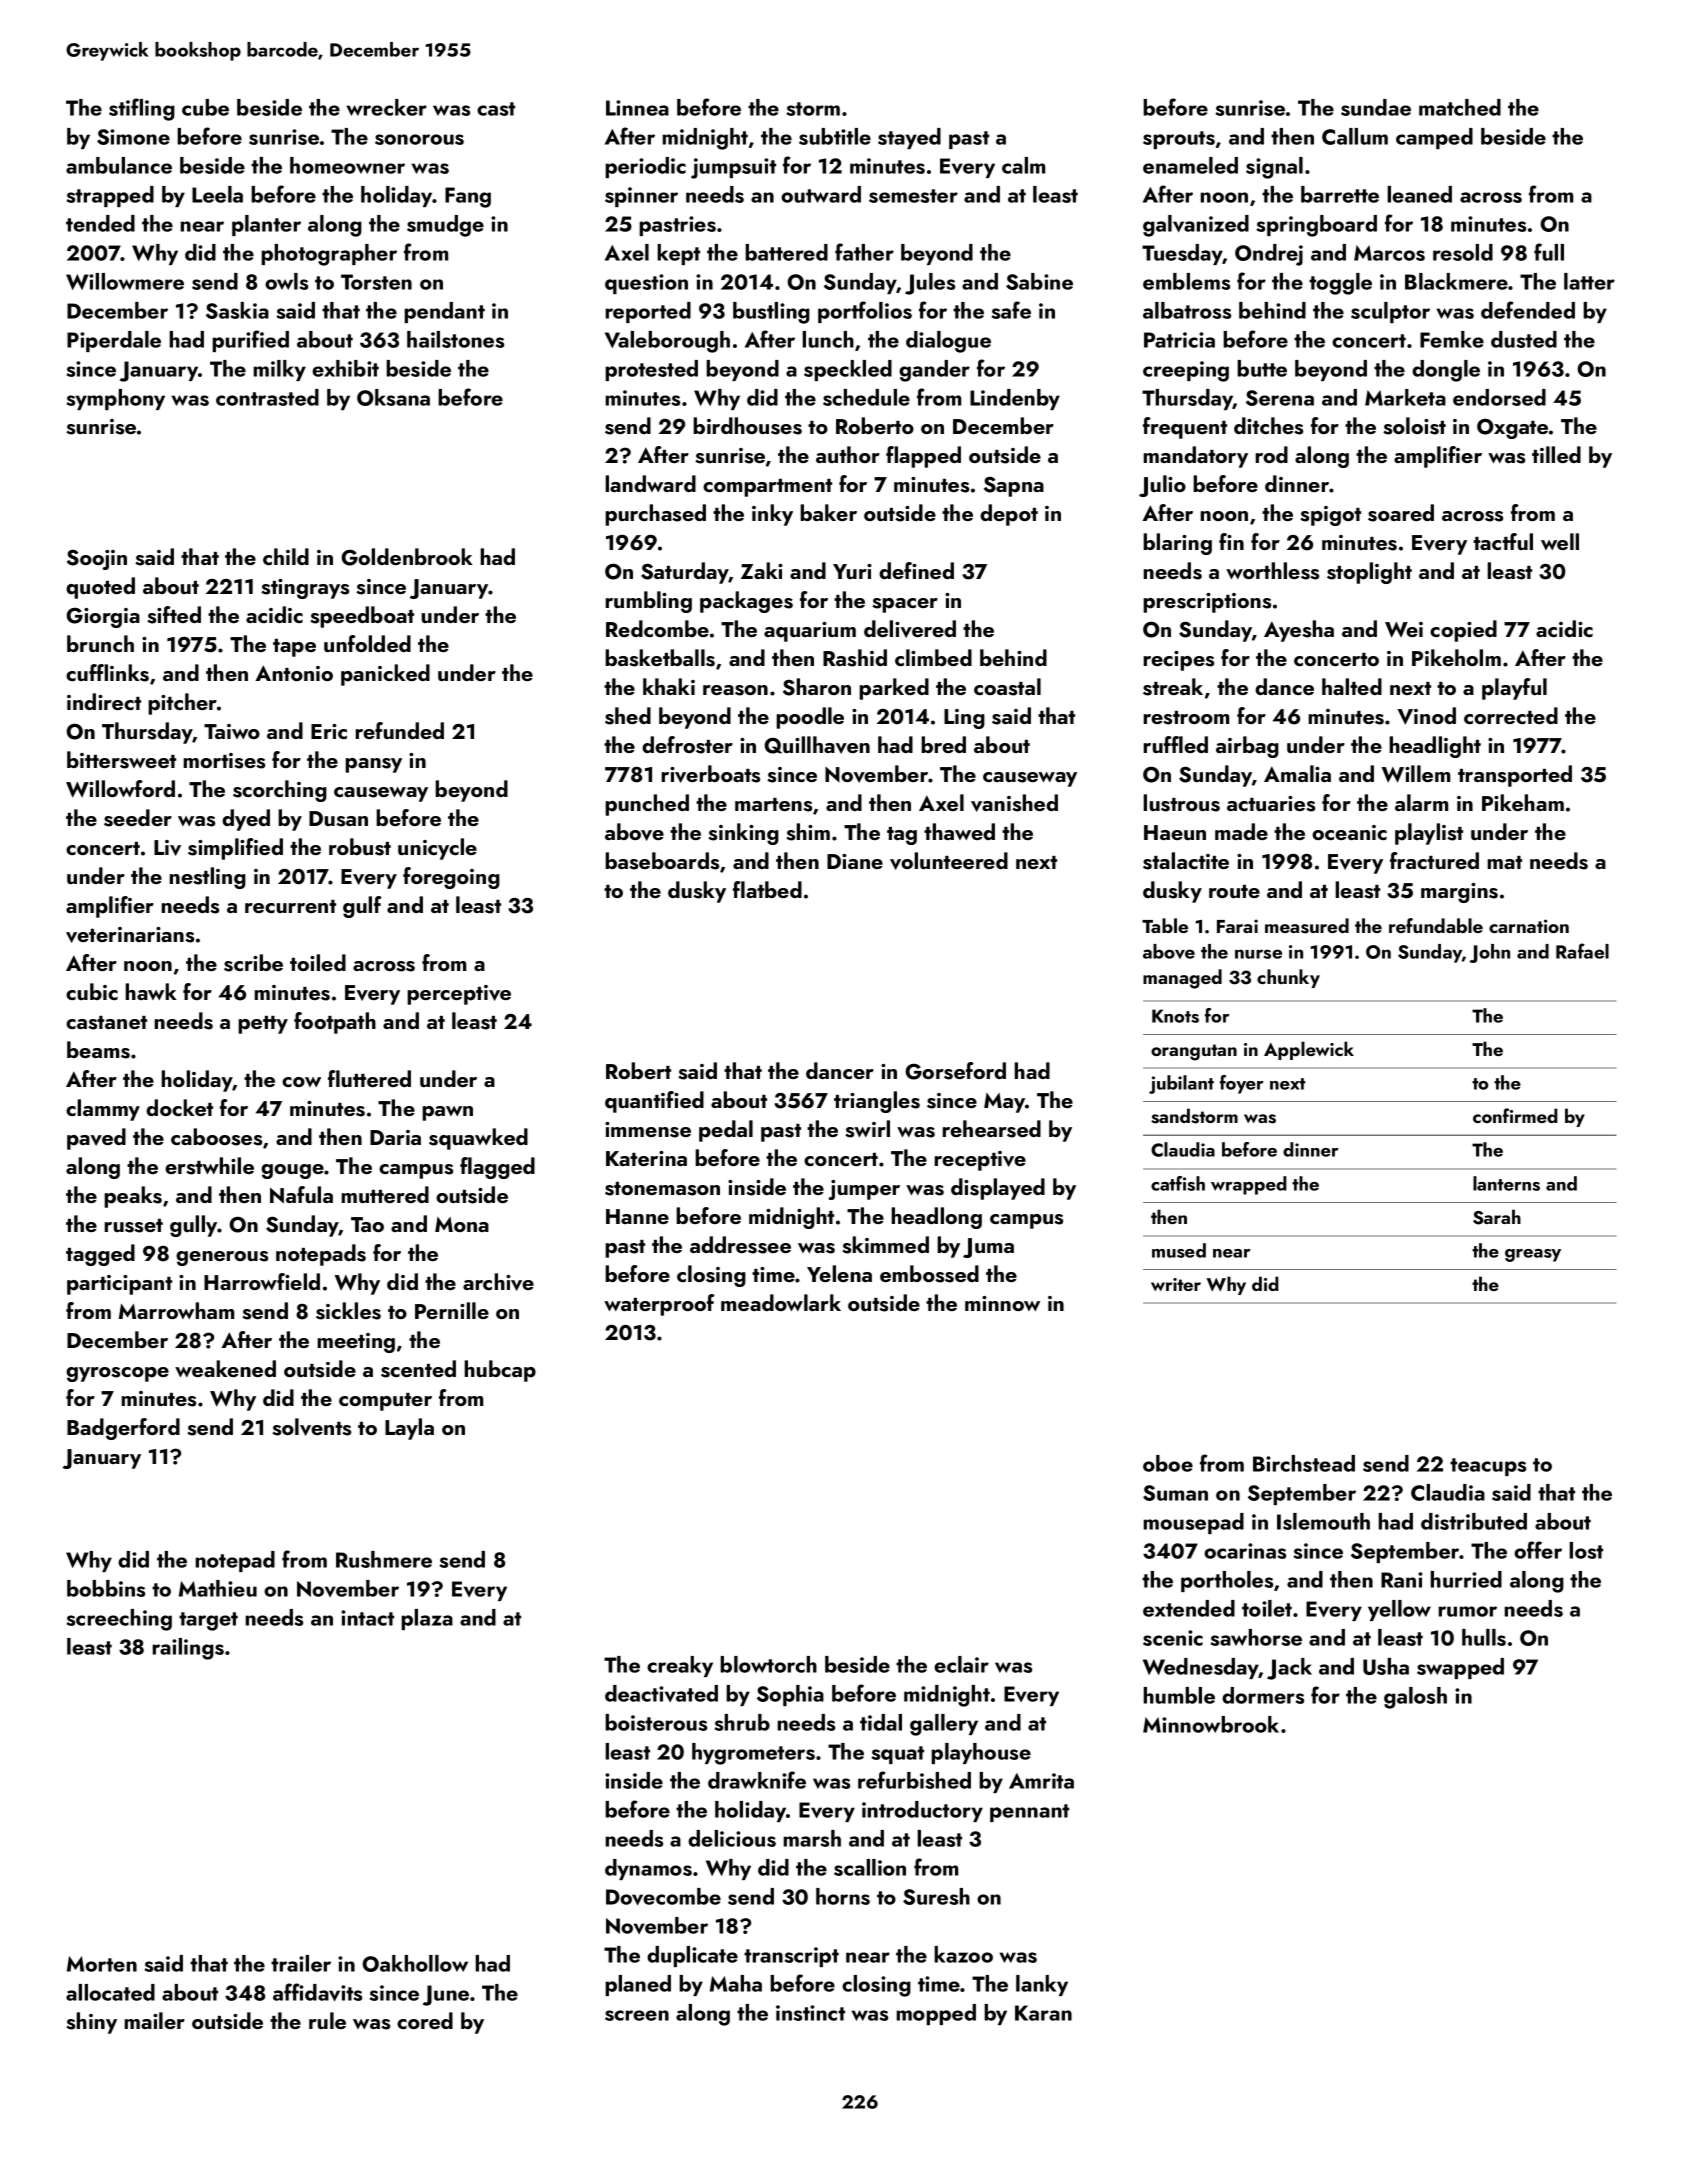  Describe the element at coordinates (1186, 718) in the page. I see `restroom` at that location.
